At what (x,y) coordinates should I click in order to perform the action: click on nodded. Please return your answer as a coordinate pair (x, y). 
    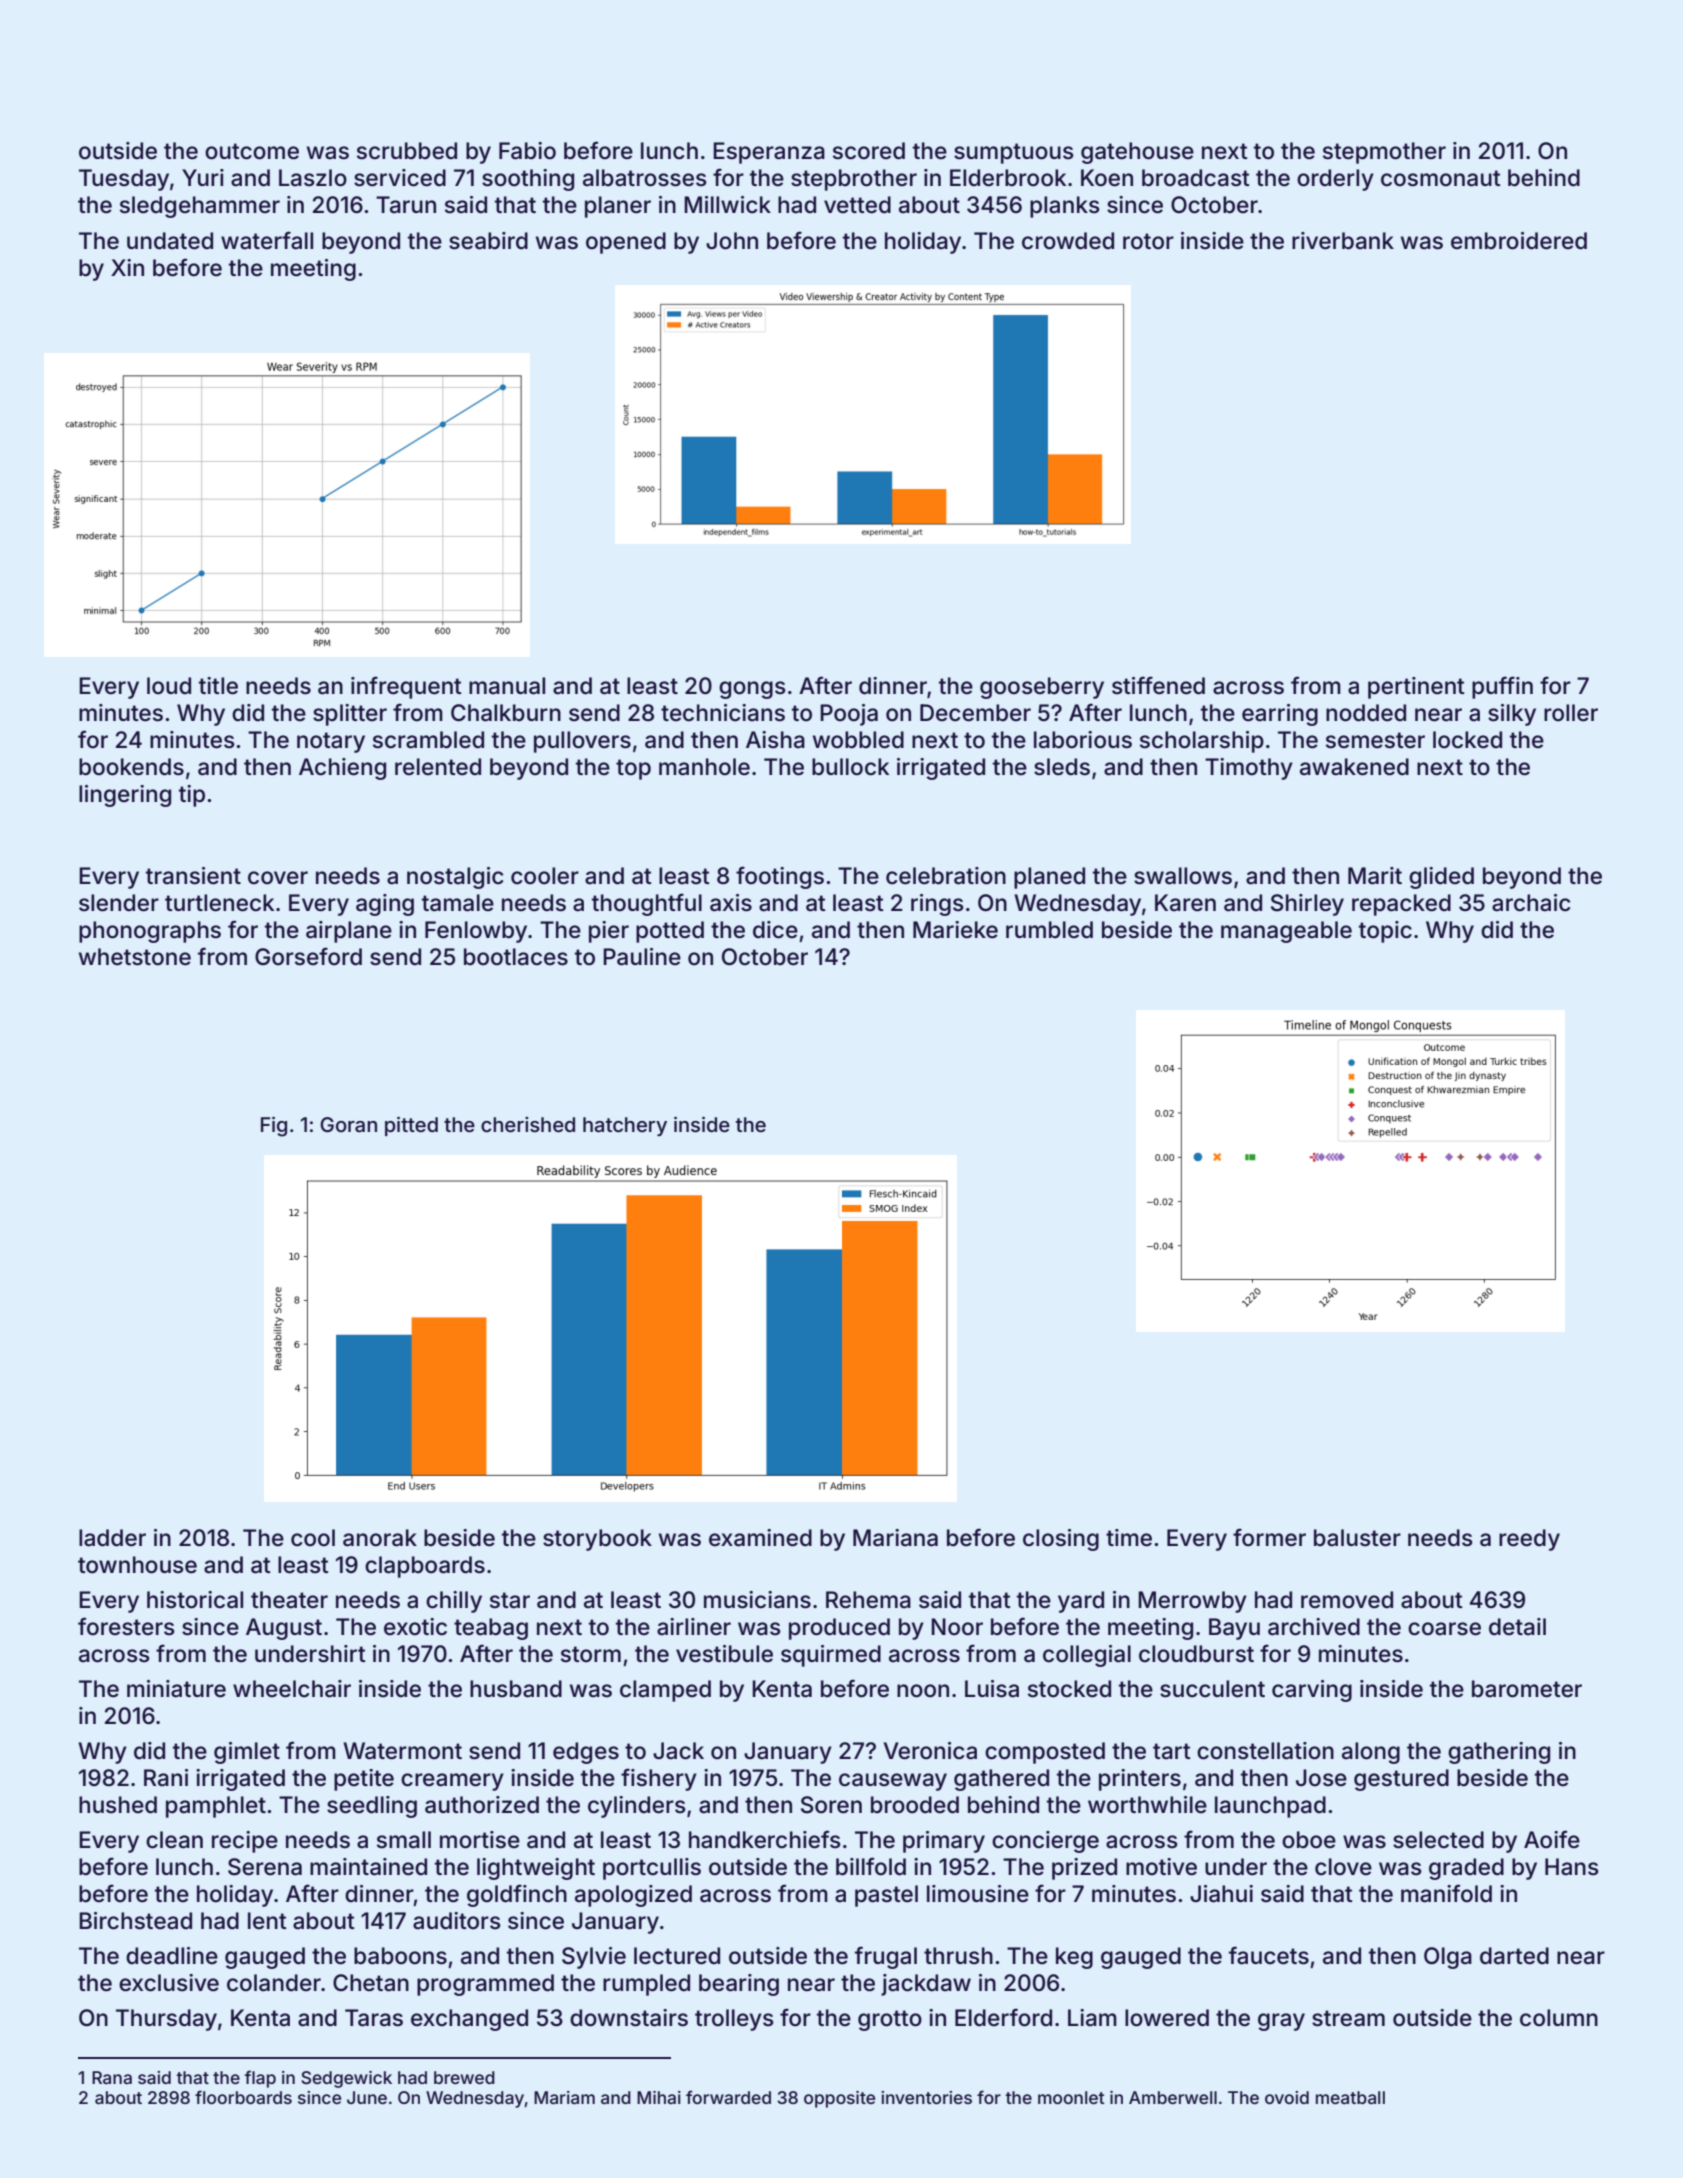
    Looking at the image, I should click on (1366, 713).
